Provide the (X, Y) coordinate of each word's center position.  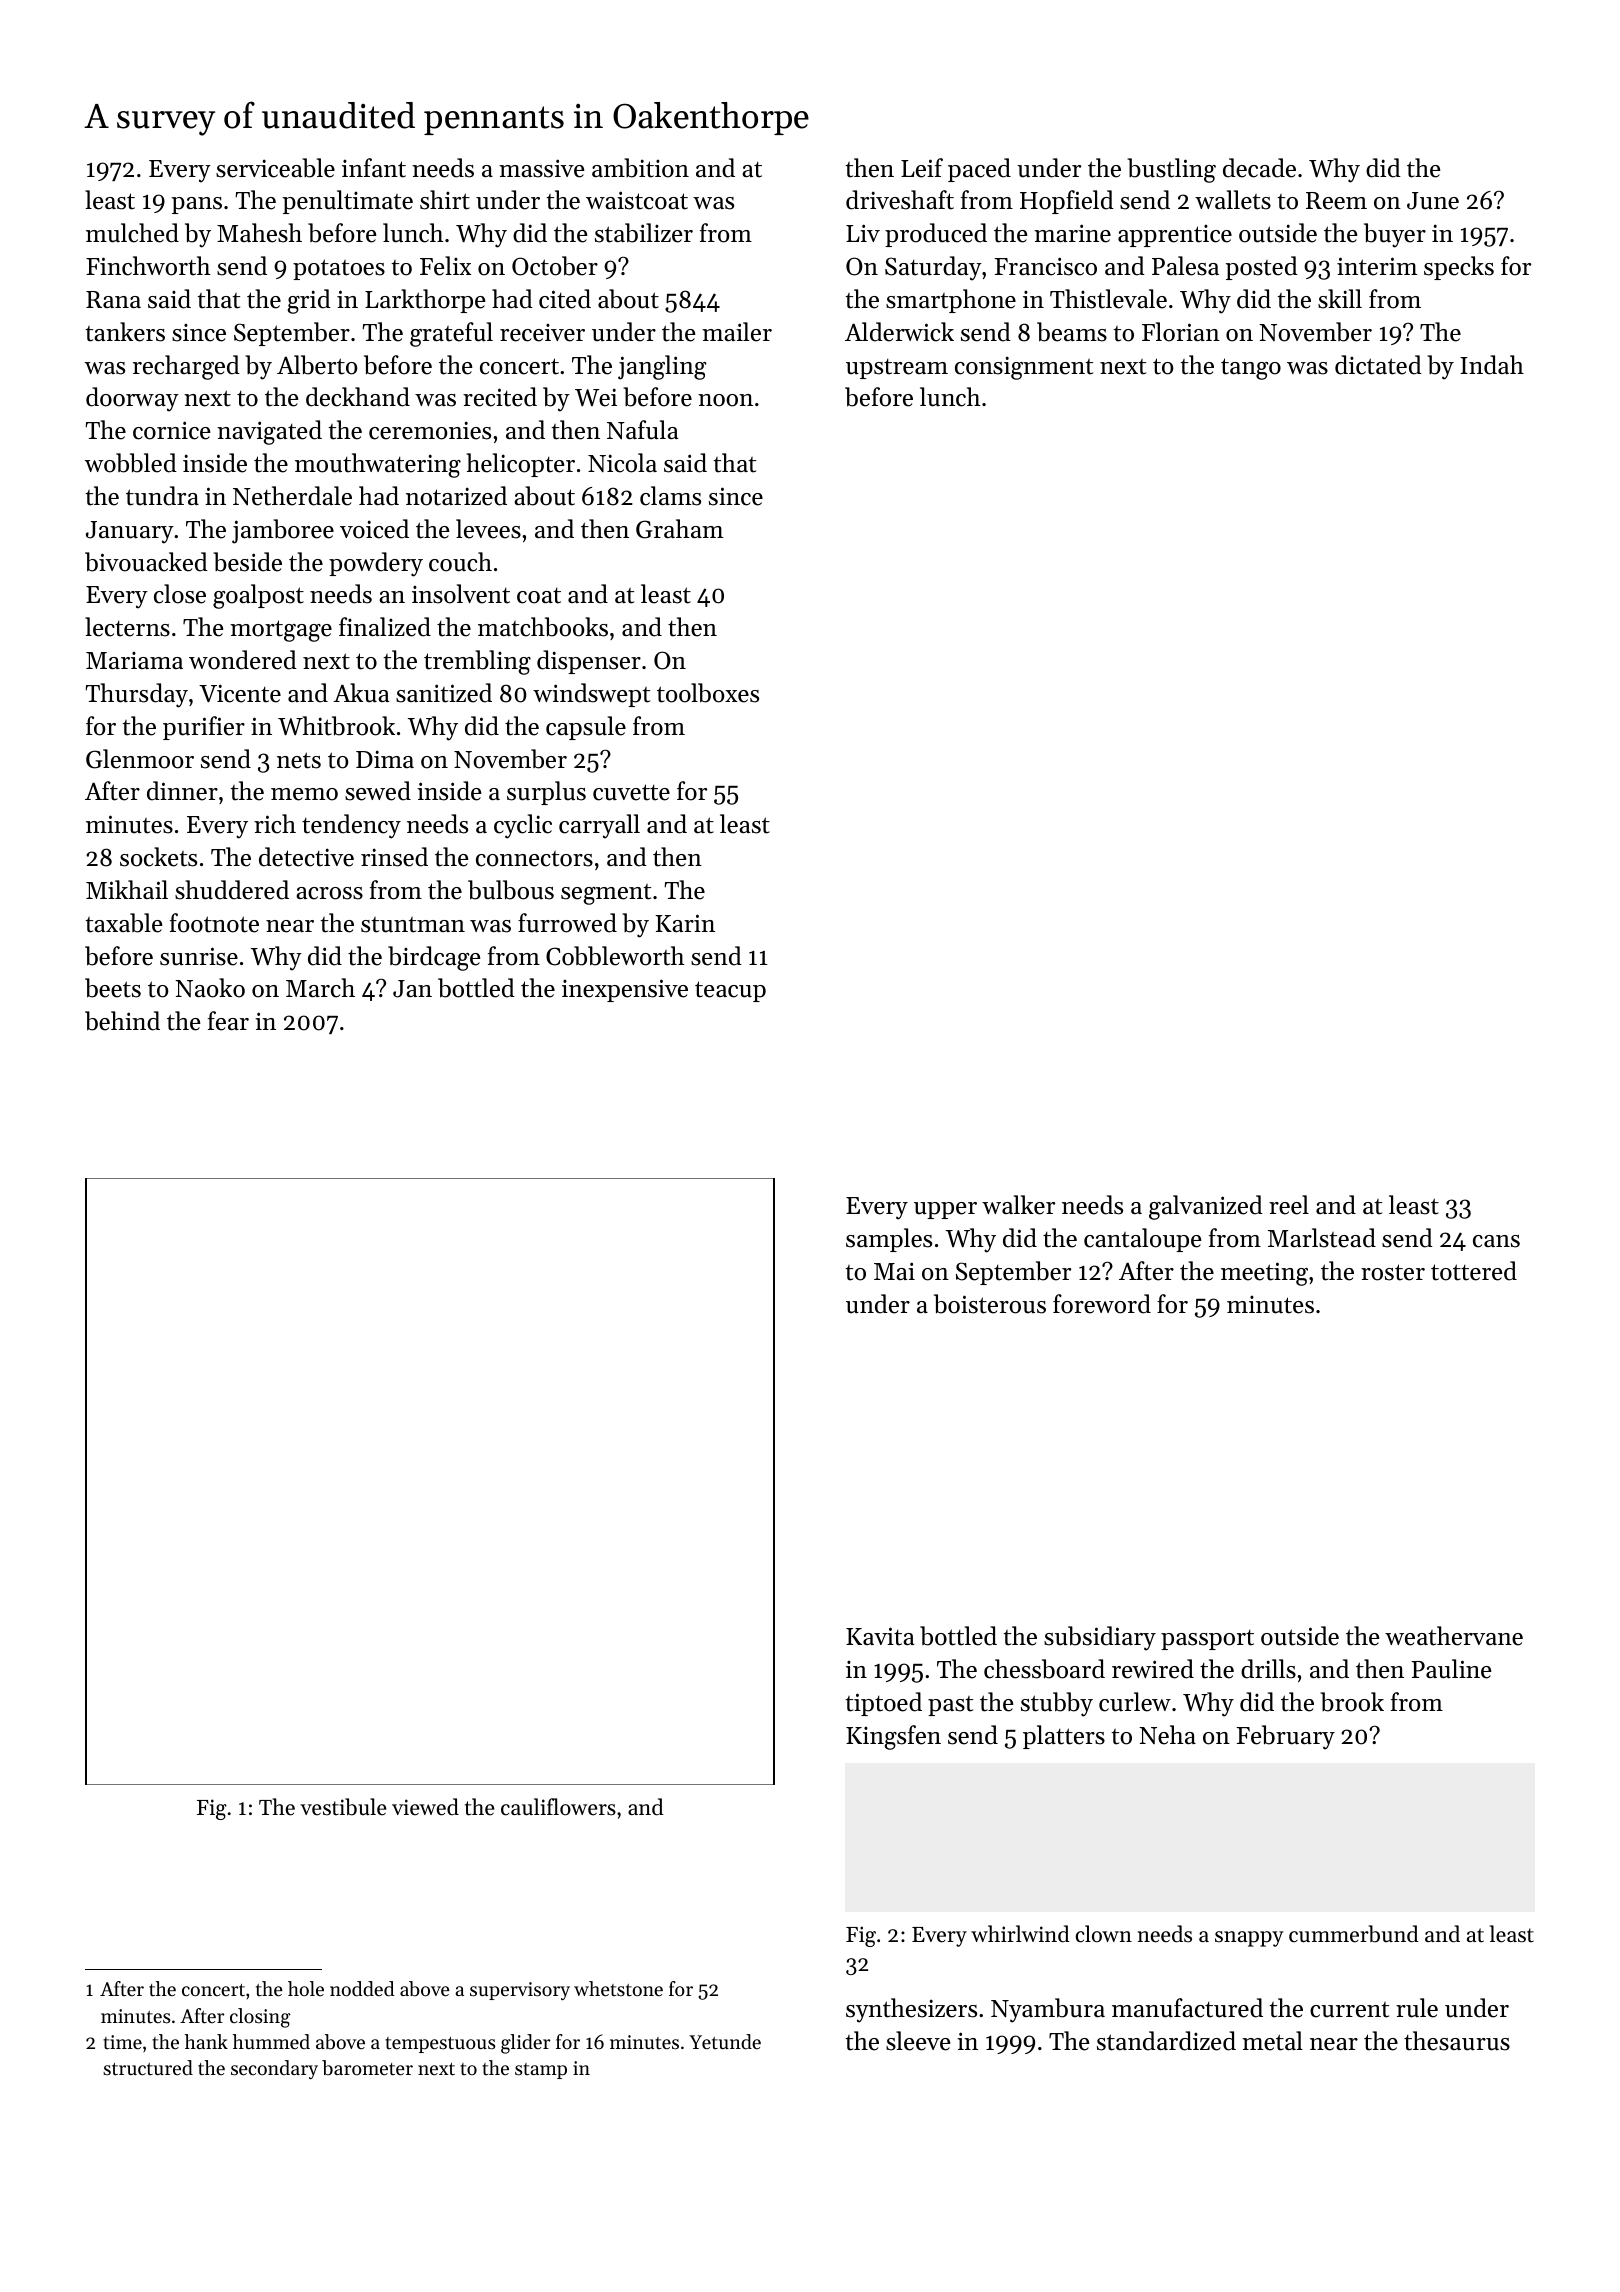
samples (889, 1240)
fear (228, 1021)
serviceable (275, 168)
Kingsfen (893, 1737)
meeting (1264, 1274)
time (122, 2042)
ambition (640, 168)
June (1433, 201)
